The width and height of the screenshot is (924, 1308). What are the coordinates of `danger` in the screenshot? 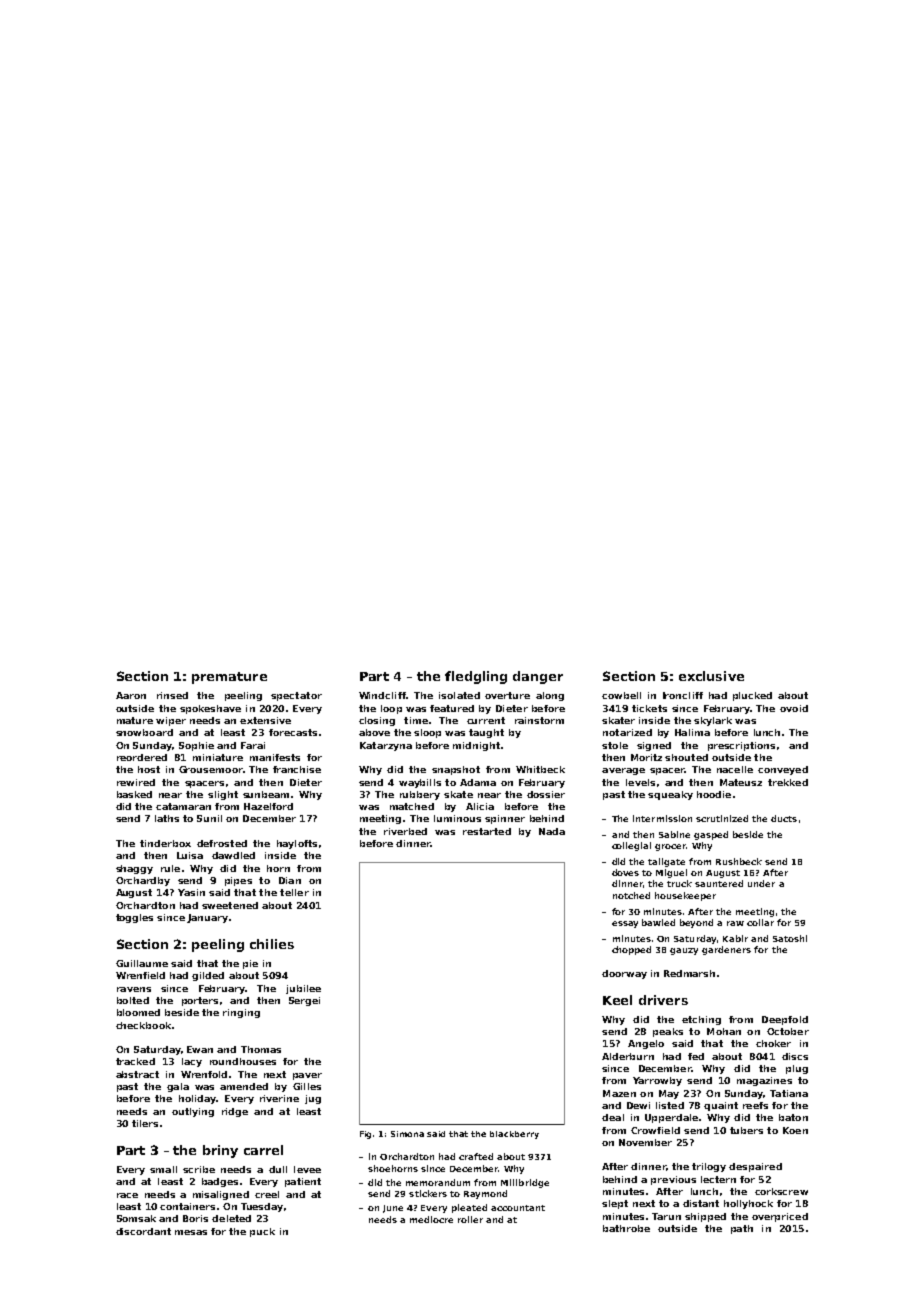 It's located at (538, 677).
